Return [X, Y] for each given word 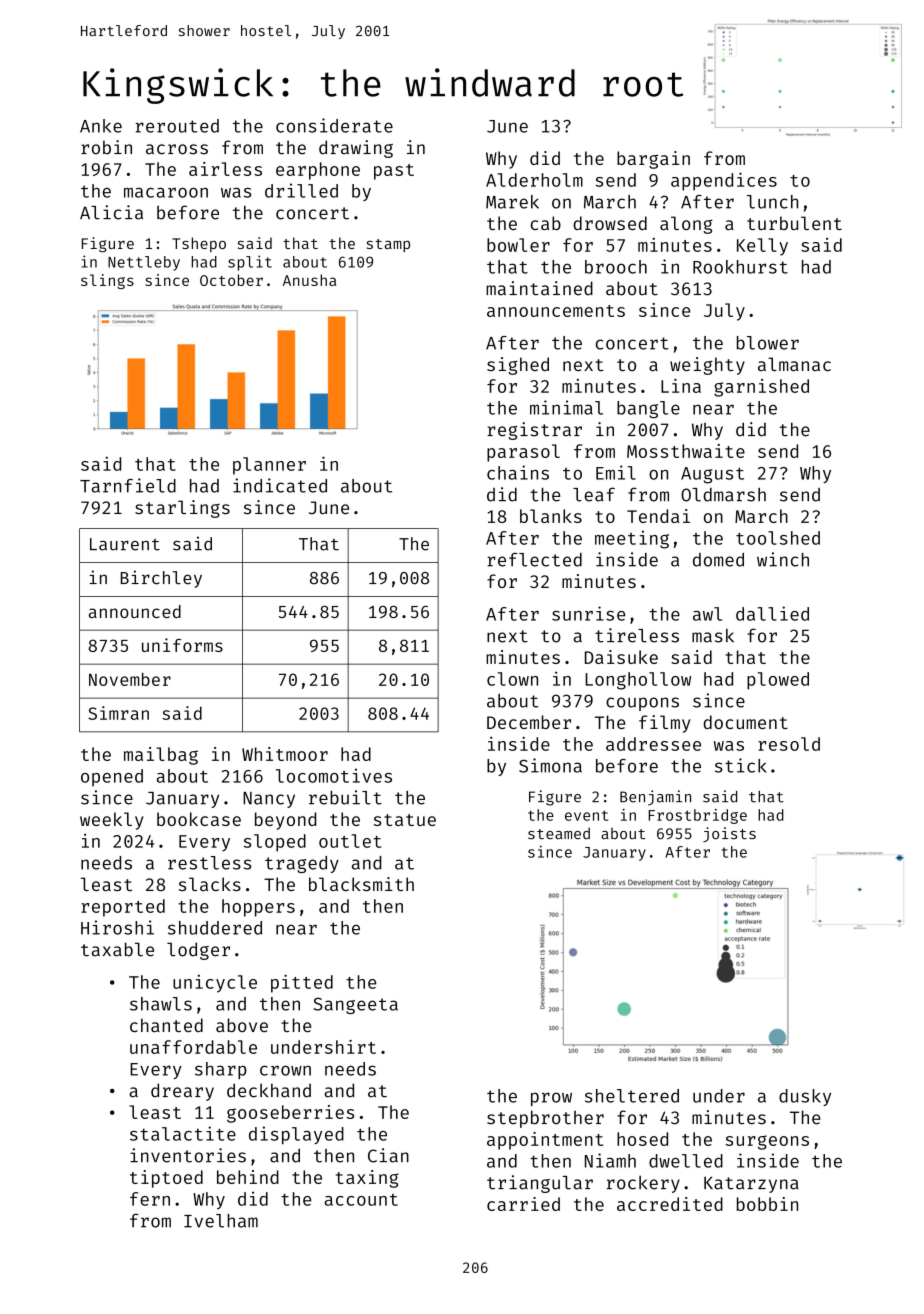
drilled [301, 190]
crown [285, 1070]
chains [518, 472]
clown [512, 679]
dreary [182, 1092]
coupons [642, 704]
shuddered [215, 928]
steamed [559, 833]
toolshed [778, 538]
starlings [182, 509]
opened [112, 777]
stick [741, 765]
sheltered [632, 1096]
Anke [101, 126]
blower [768, 343]
